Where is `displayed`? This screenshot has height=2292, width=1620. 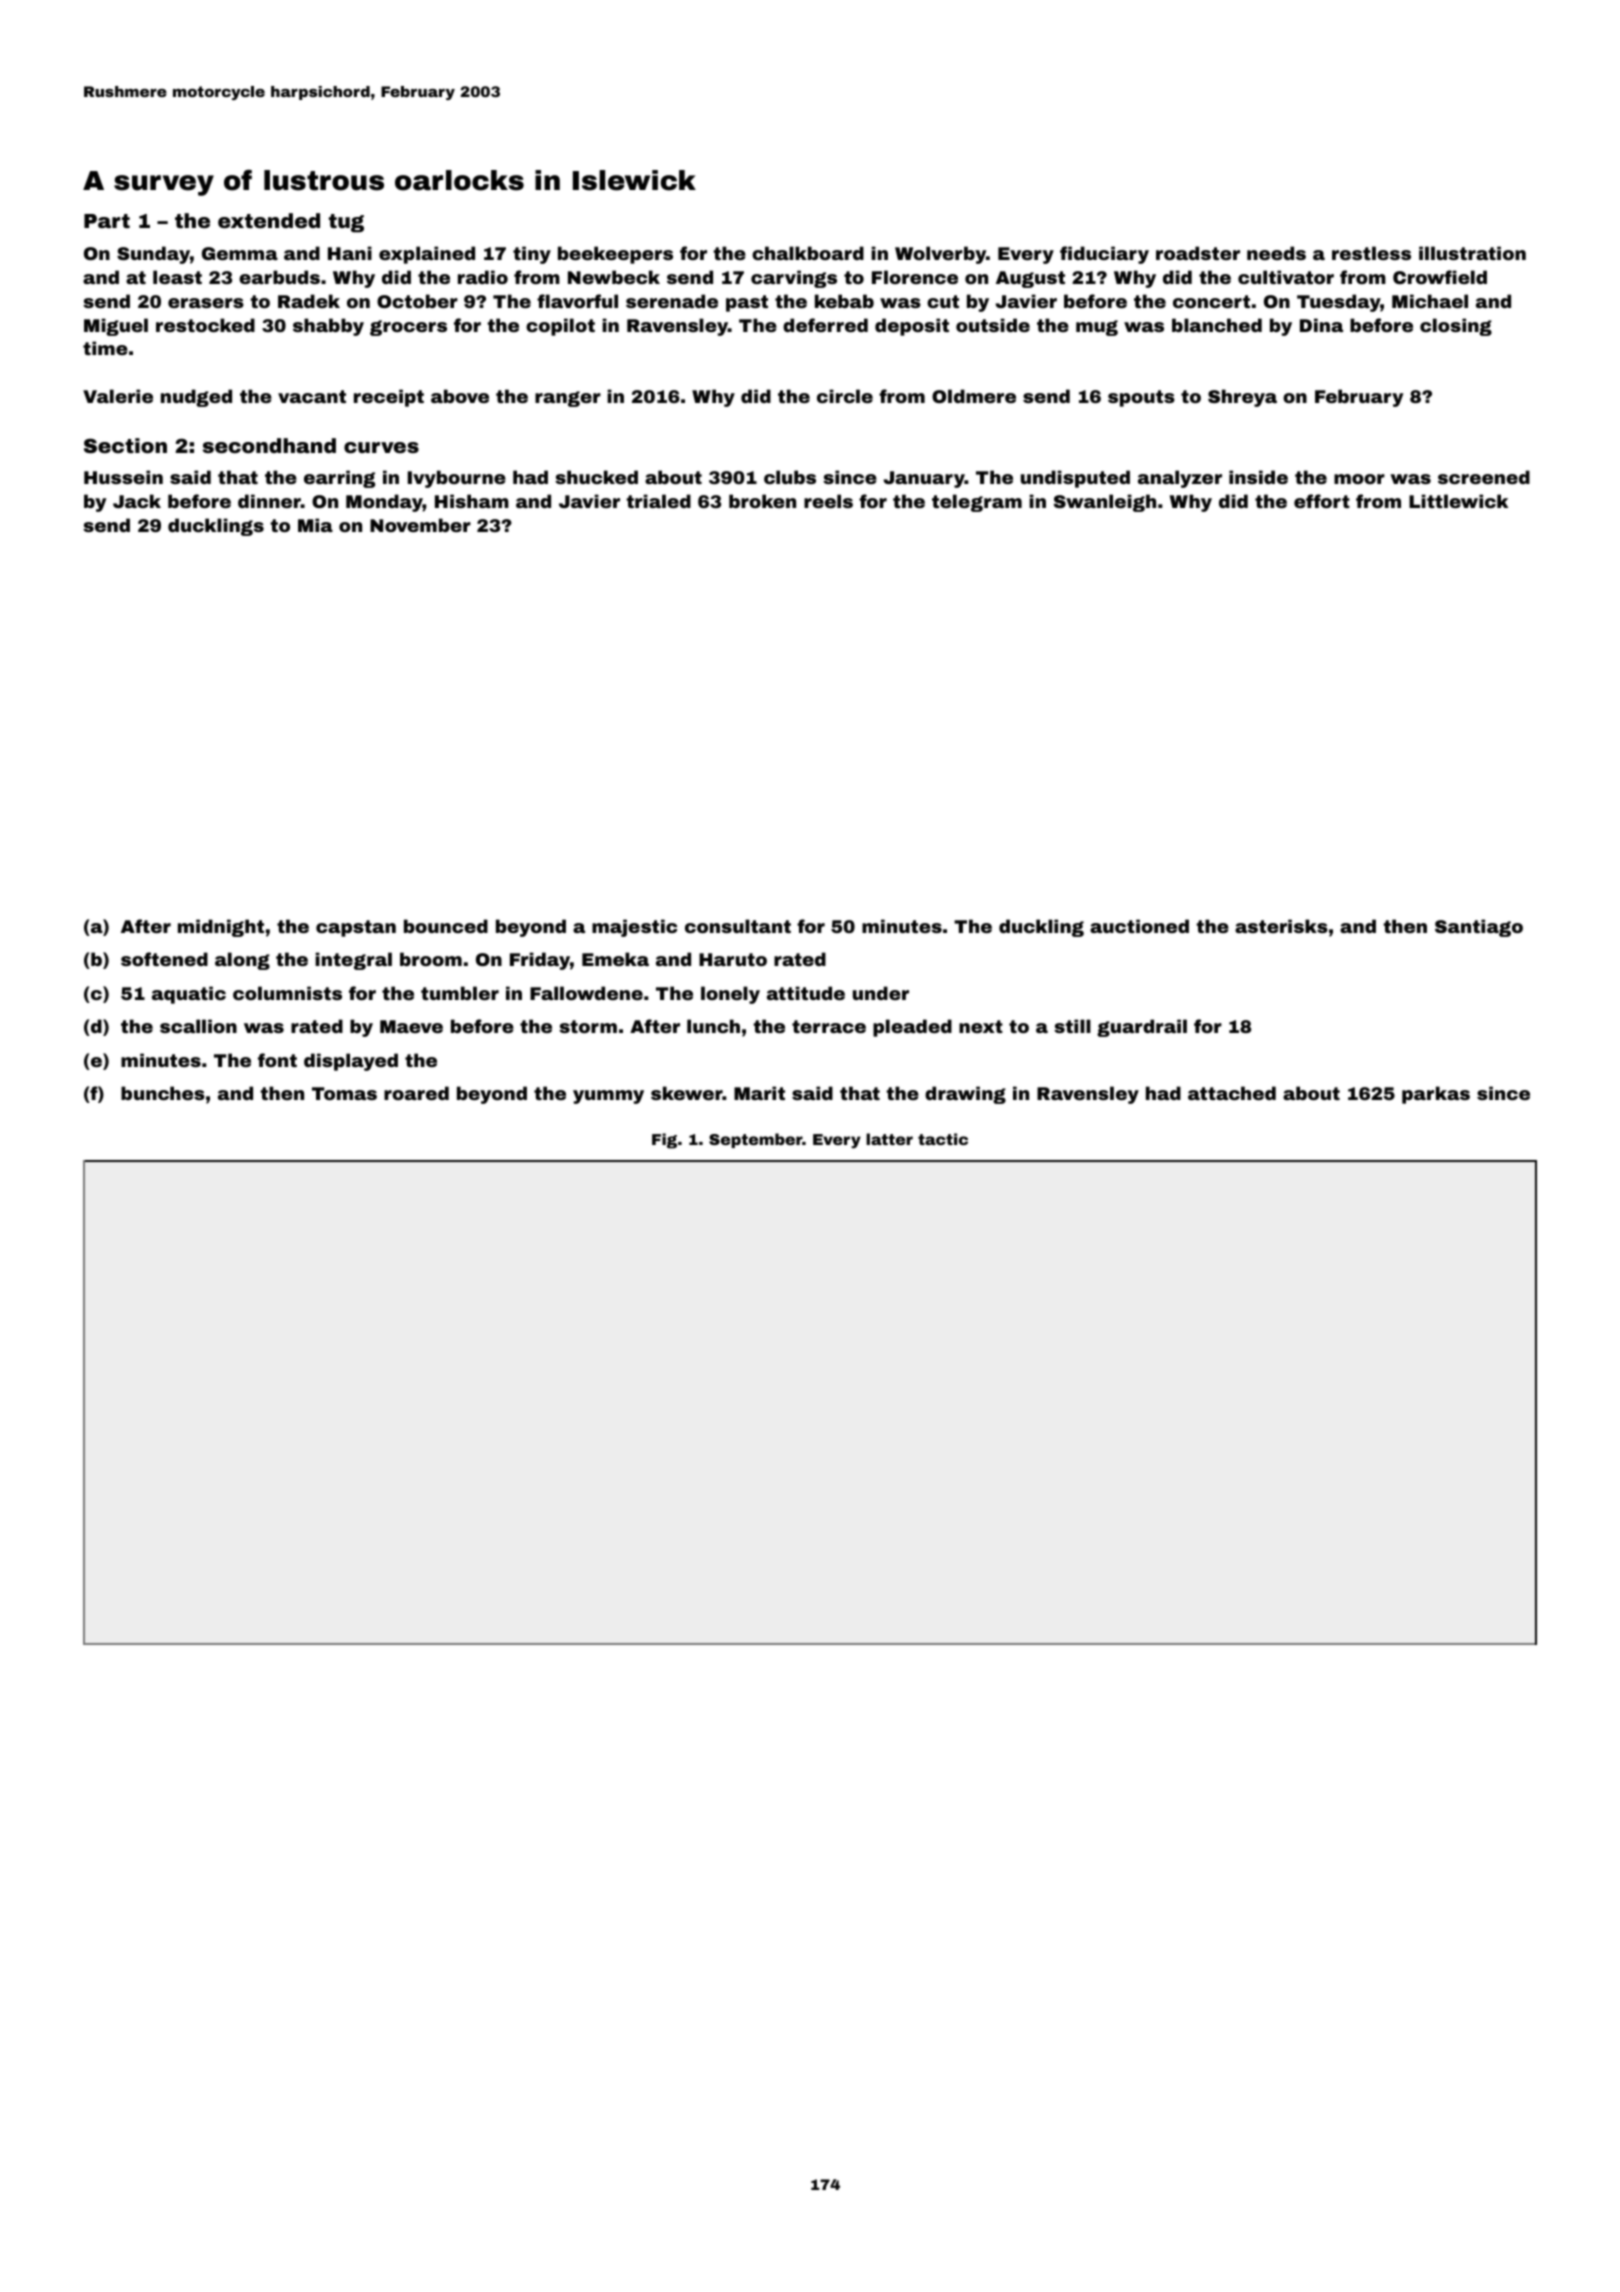 displayed is located at coordinates (351, 1062).
